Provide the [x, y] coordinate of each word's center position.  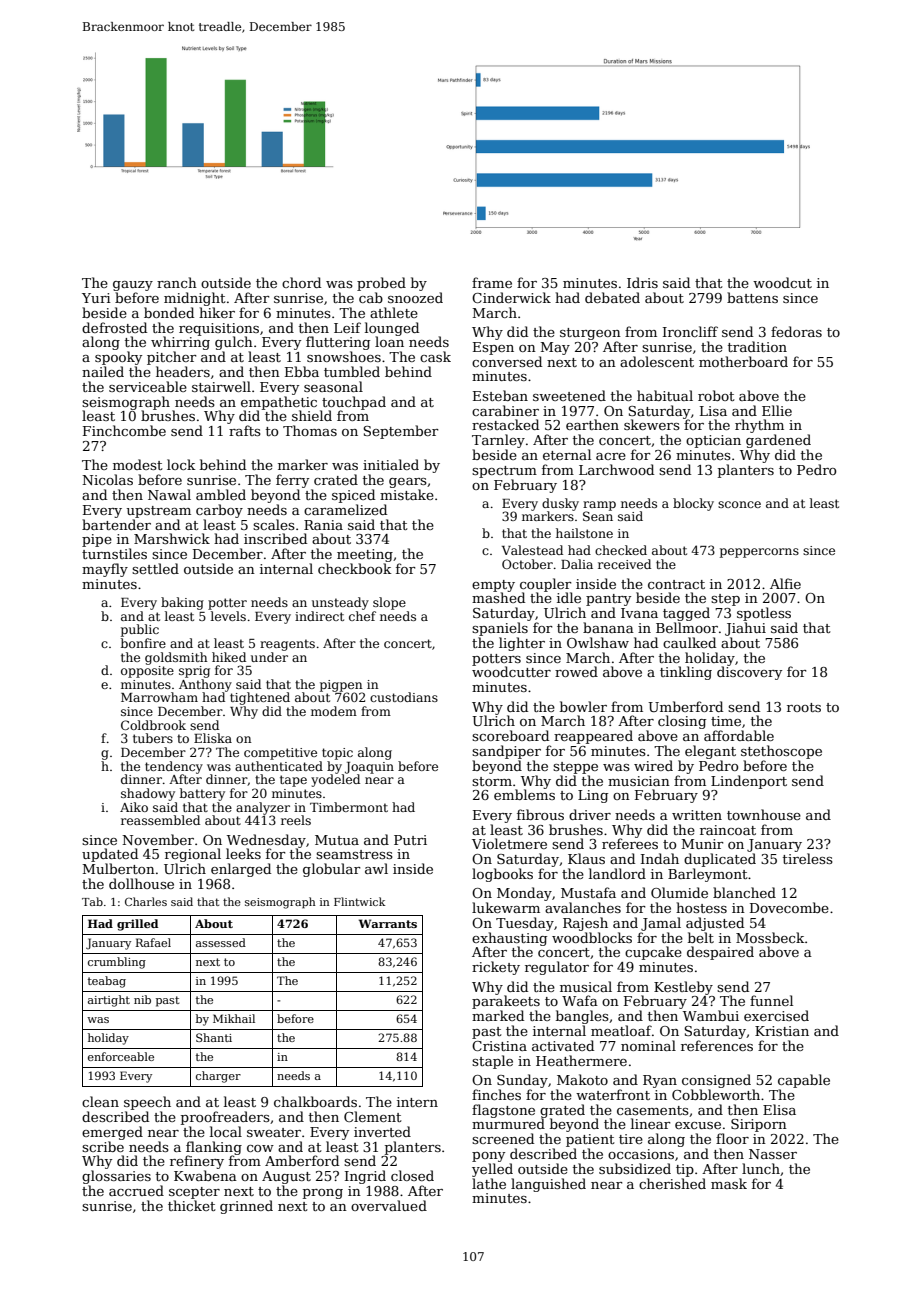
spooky [118, 358]
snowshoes [344, 356]
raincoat [728, 830]
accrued [136, 1190]
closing [682, 722]
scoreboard [510, 735]
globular [332, 870]
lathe [489, 1183]
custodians [404, 697]
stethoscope [781, 752]
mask [729, 1183]
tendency [174, 767]
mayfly [105, 570]
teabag [107, 982]
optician [713, 441]
